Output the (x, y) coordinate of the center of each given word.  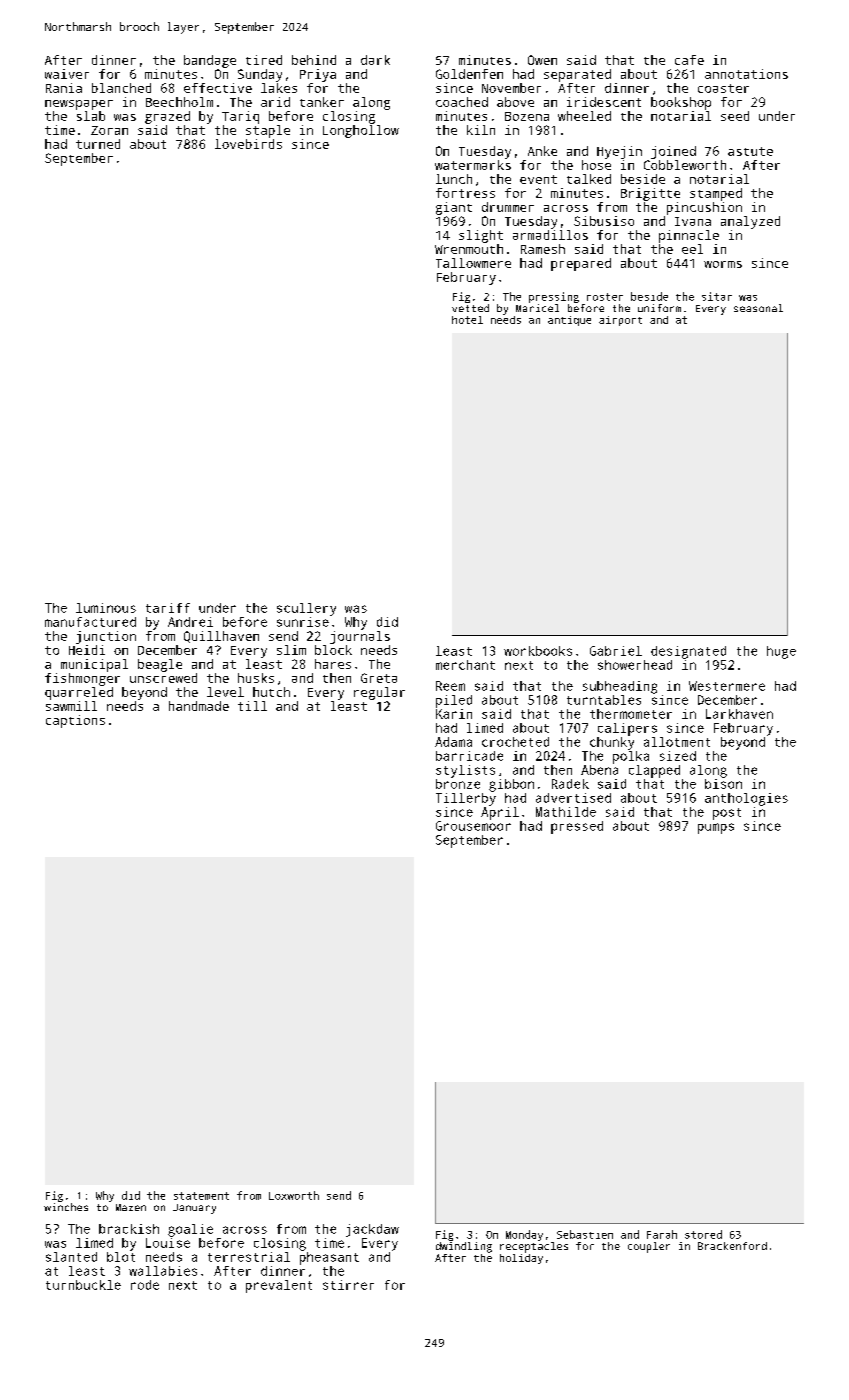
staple (268, 131)
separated (577, 75)
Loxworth (294, 1195)
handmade (199, 706)
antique (569, 321)
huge (781, 652)
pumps (716, 828)
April (500, 813)
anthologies (746, 799)
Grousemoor (473, 826)
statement (201, 1196)
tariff (168, 608)
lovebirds (248, 144)
